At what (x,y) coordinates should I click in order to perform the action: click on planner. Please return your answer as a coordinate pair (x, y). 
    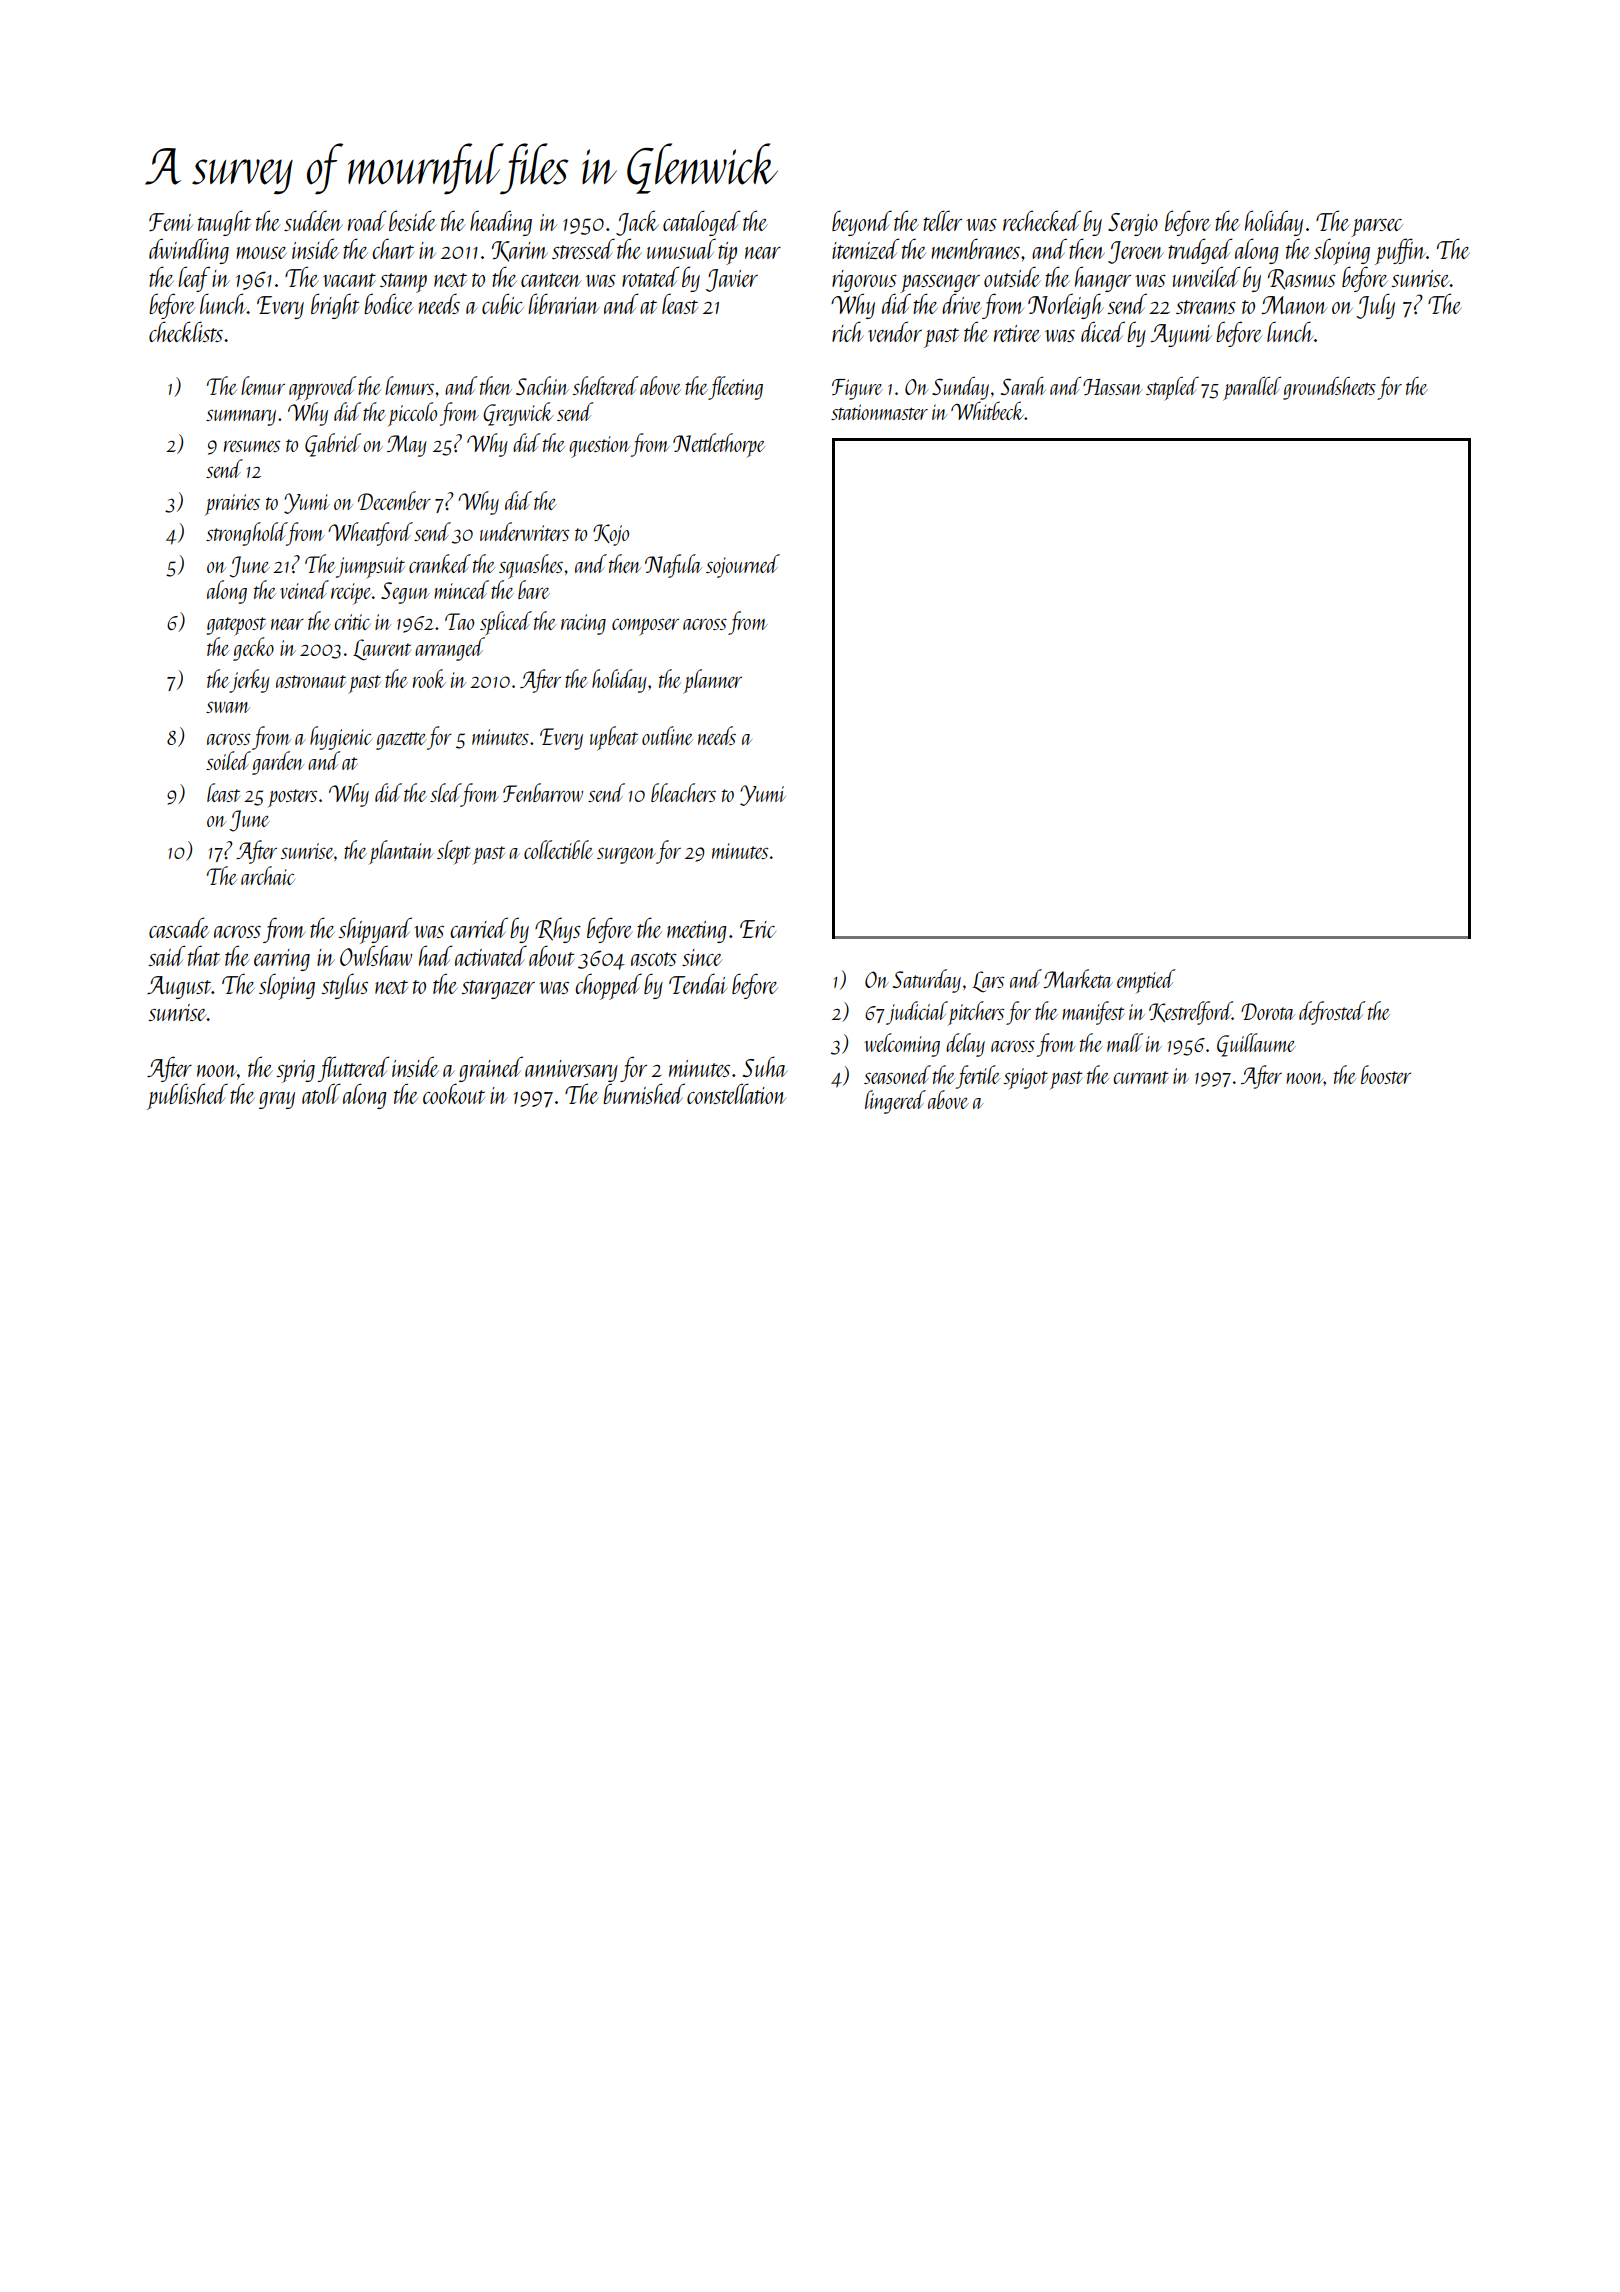
    Looking at the image, I should click on (712, 681).
